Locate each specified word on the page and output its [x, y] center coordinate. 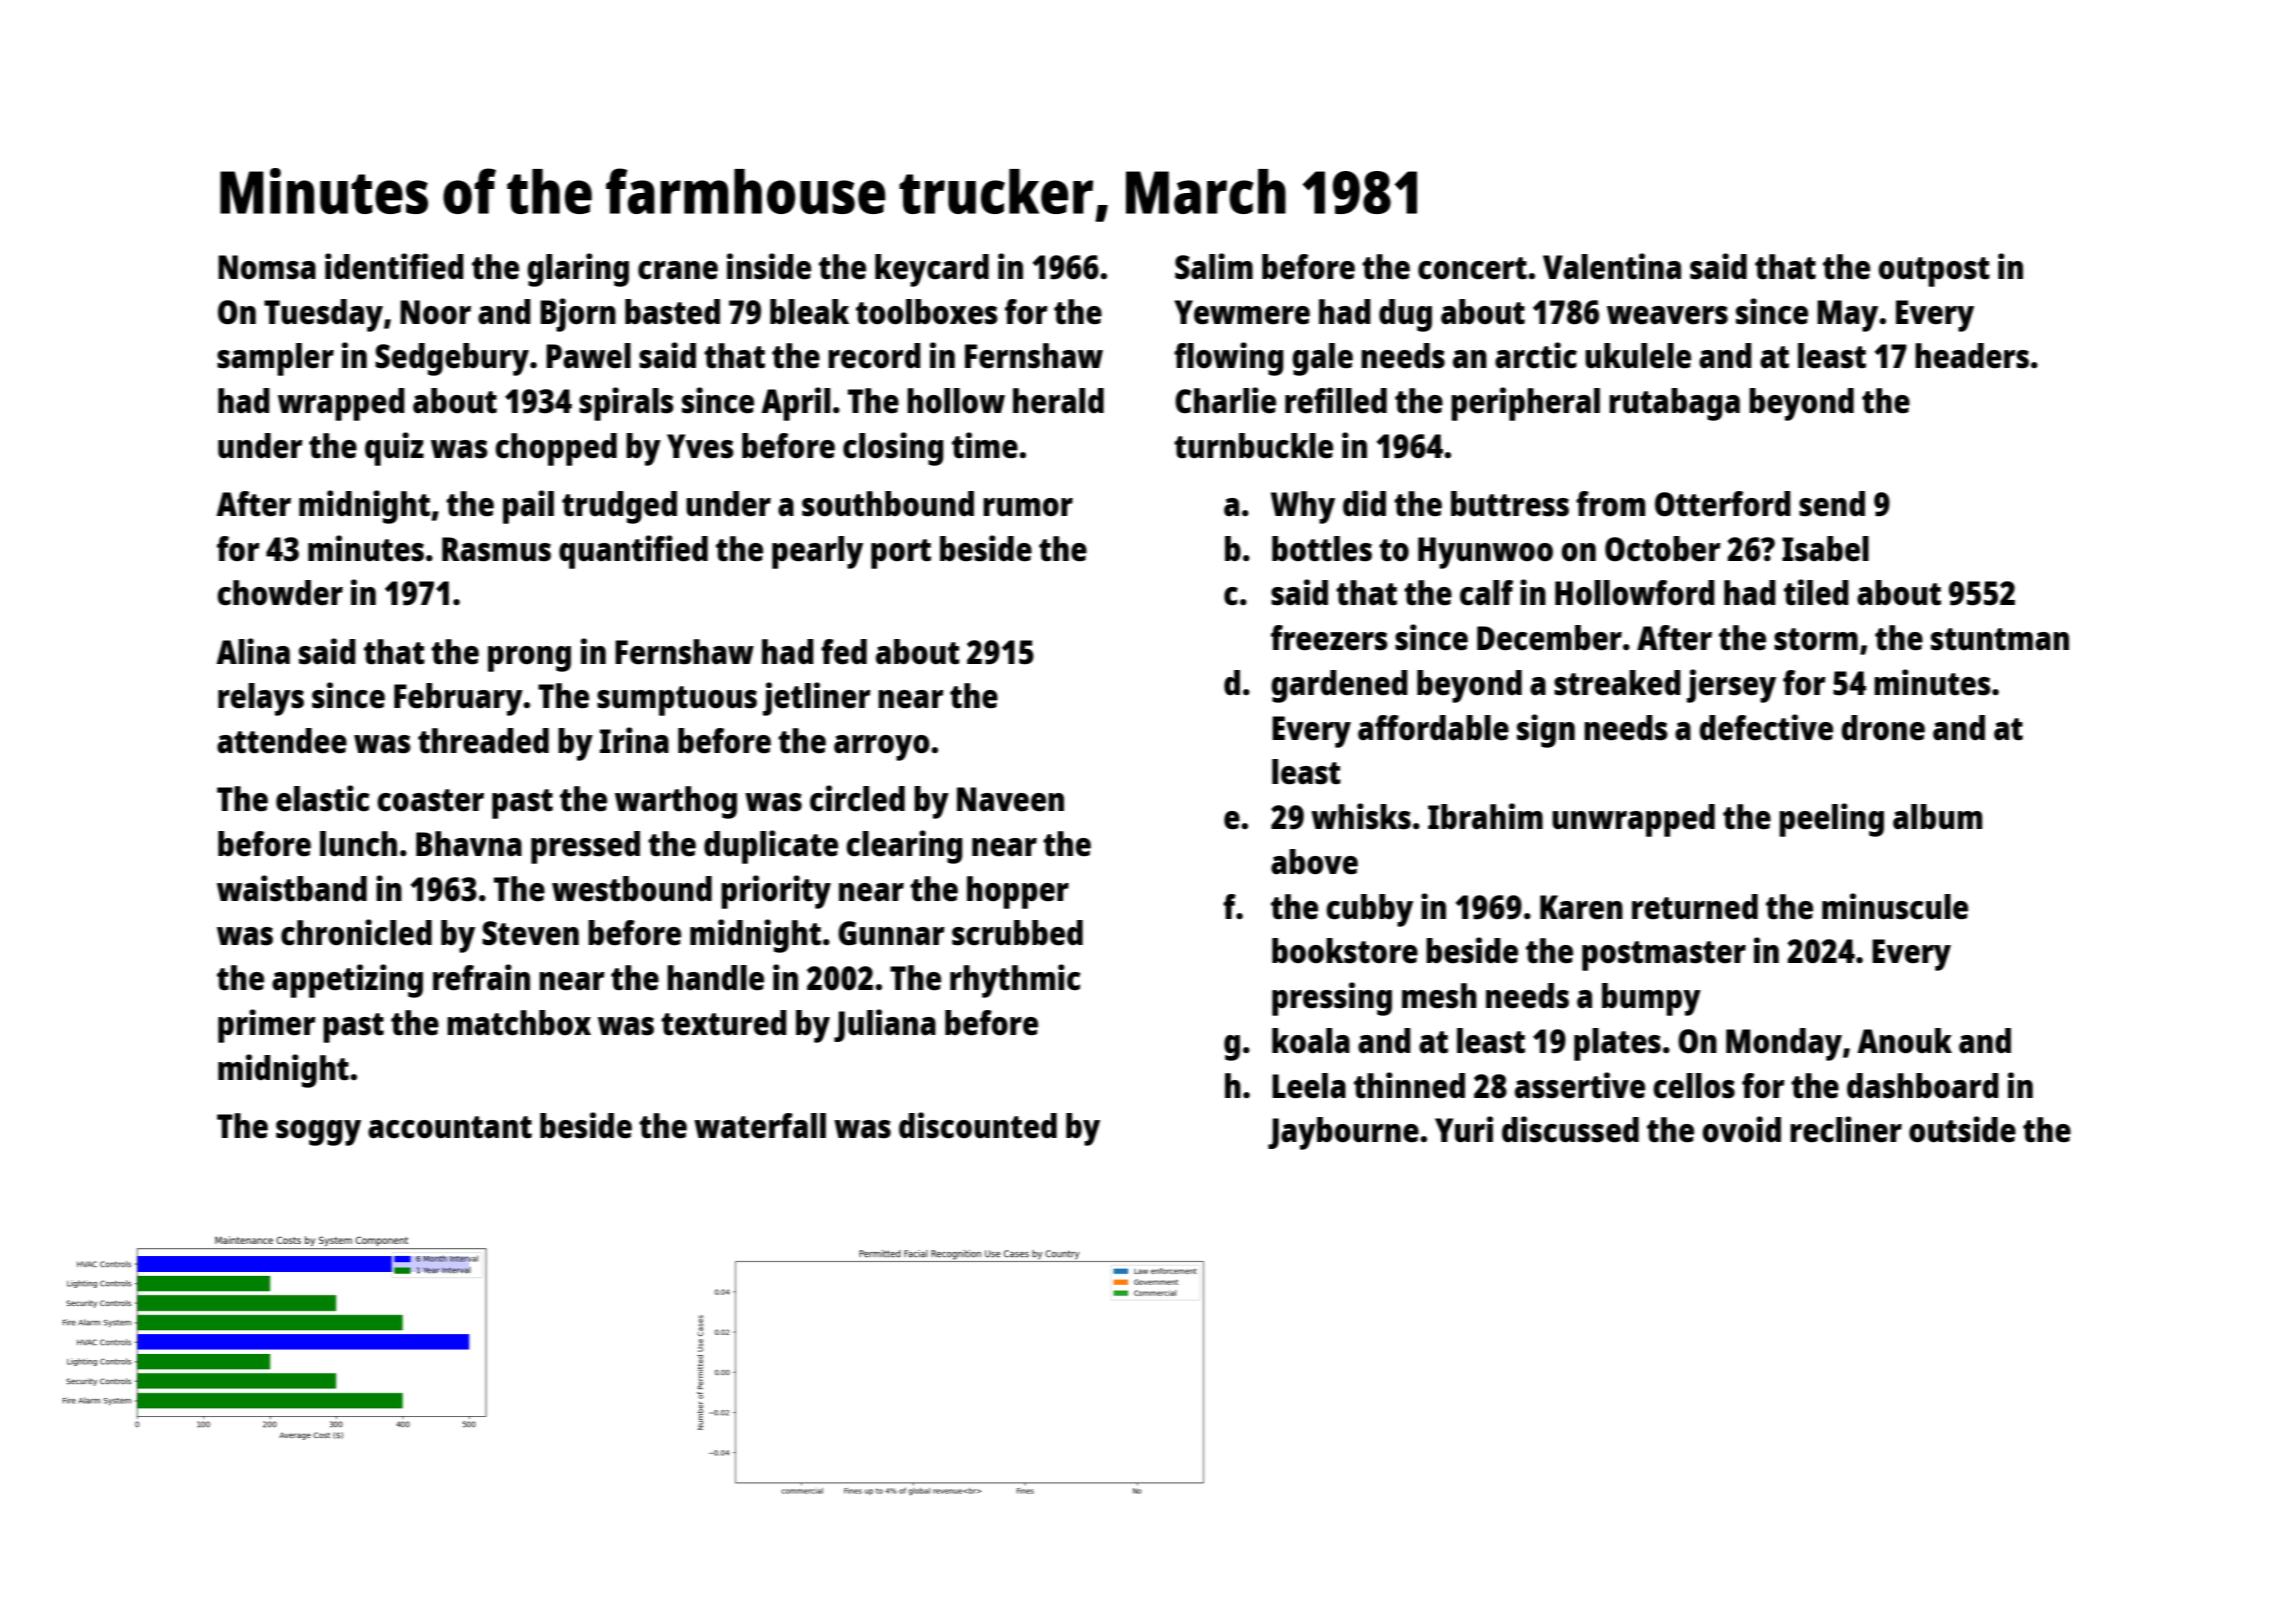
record [874, 356]
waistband [292, 888]
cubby [1369, 910]
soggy [318, 1133]
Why [1303, 507]
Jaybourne [1343, 1133]
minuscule [1895, 906]
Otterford [1723, 504]
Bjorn [578, 315]
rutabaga [1674, 404]
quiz [394, 449]
